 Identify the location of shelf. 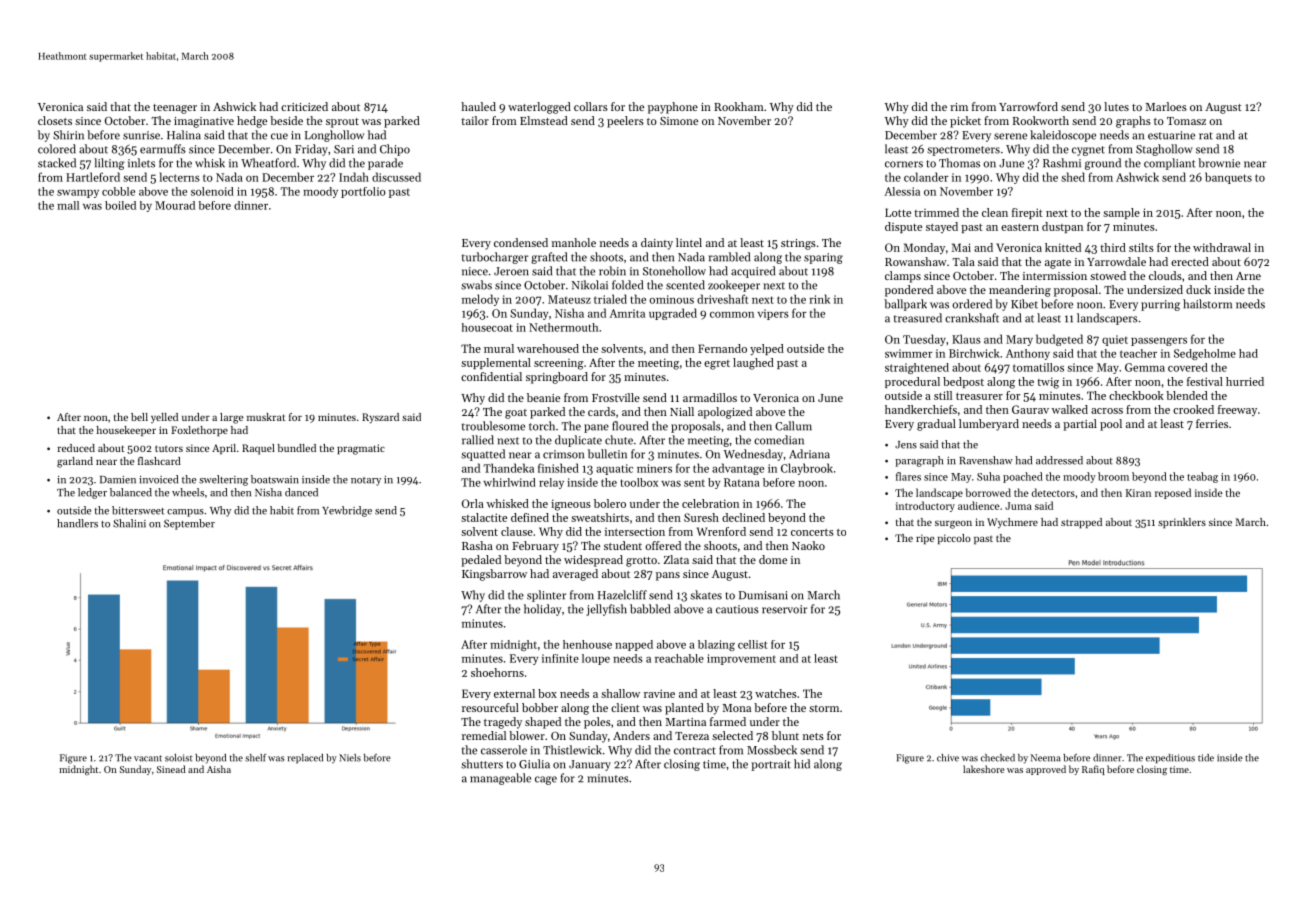
(255, 758).
